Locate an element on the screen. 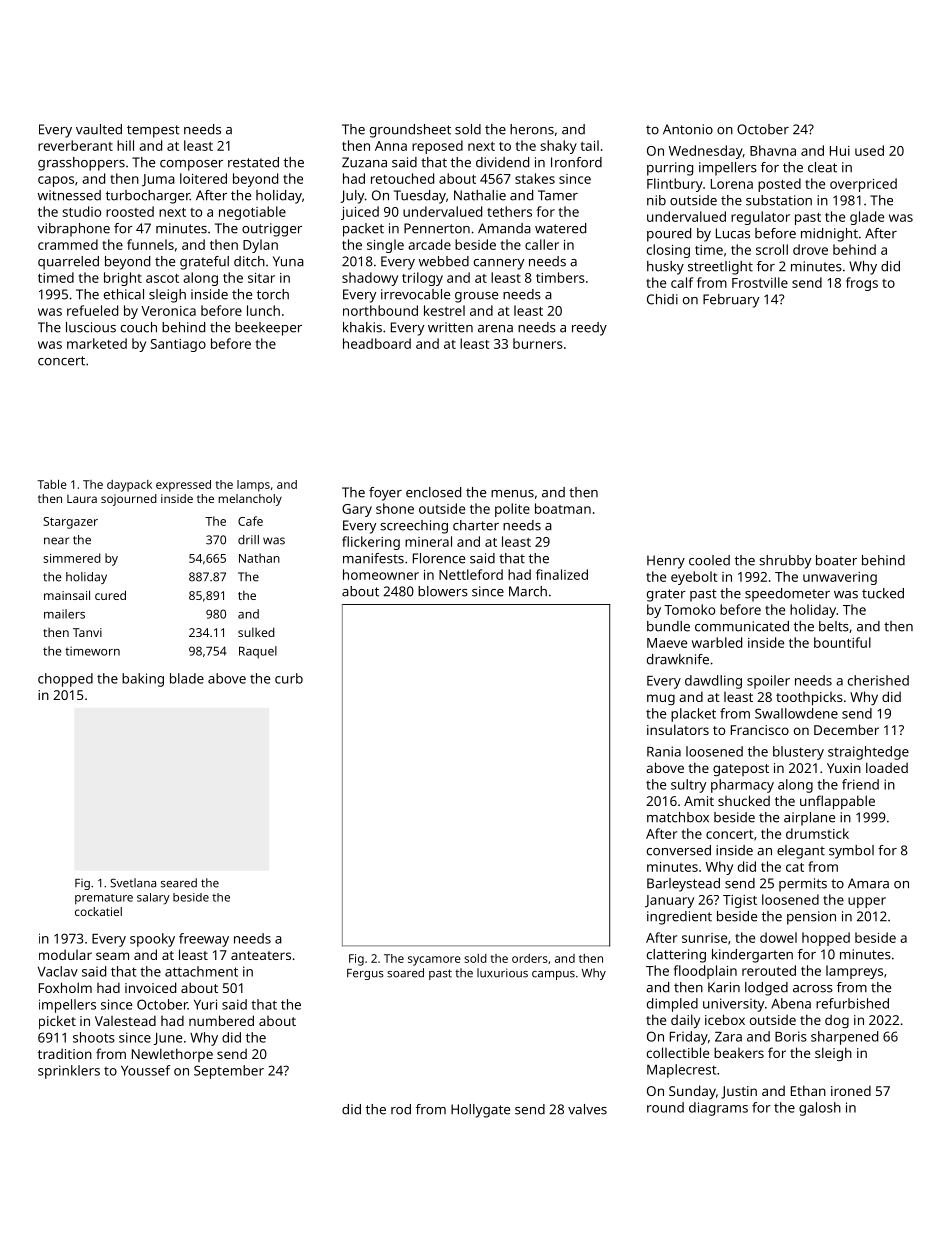  ascot is located at coordinates (162, 278).
